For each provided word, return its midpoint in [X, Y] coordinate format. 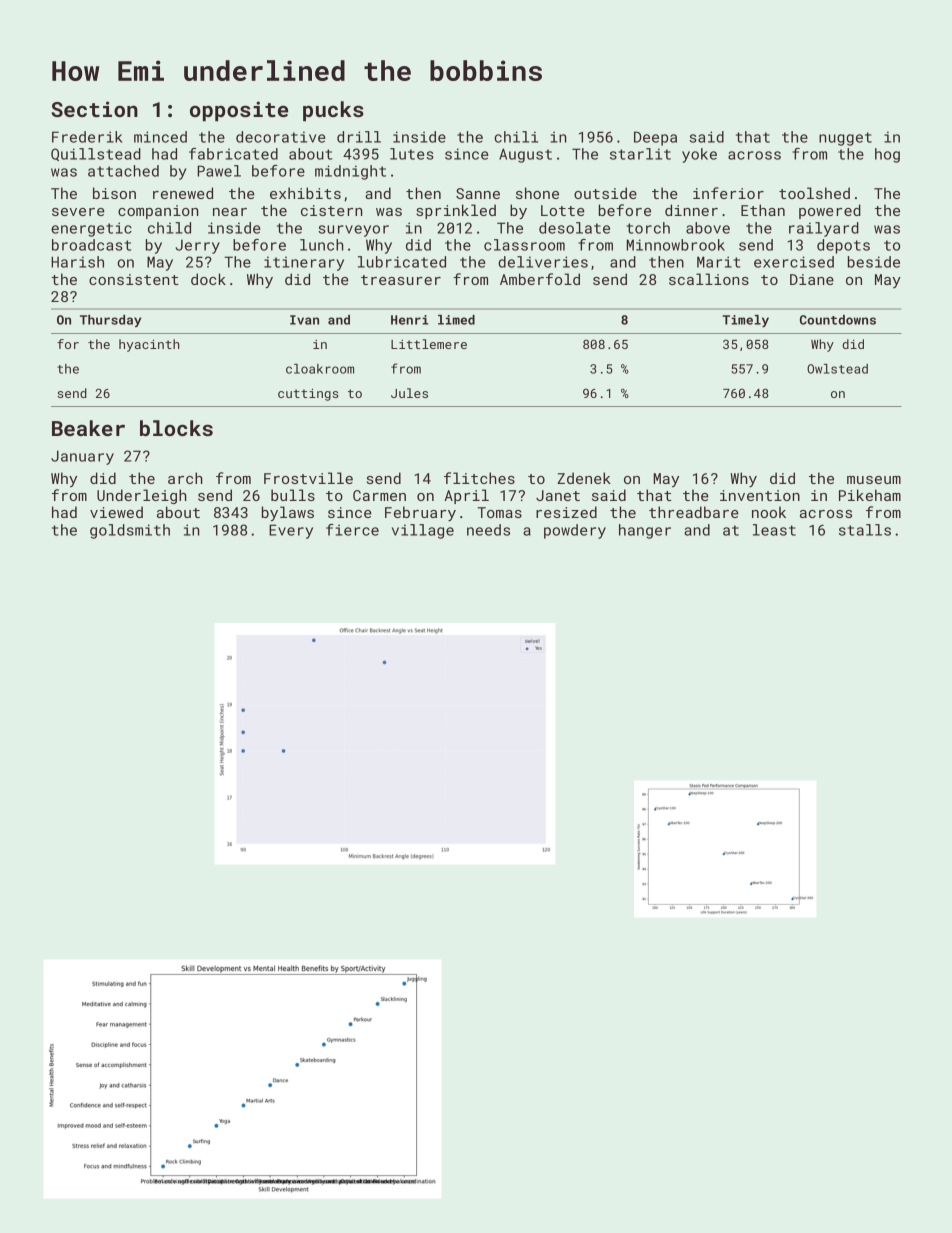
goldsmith [130, 531]
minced [160, 137]
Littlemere [429, 344]
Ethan [763, 210]
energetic [91, 229]
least [774, 530]
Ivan [304, 320]
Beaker [88, 428]
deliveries [543, 262]
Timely [745, 321]
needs [488, 530]
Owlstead [837, 369]
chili [516, 137]
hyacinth [149, 345]
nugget [845, 139]
